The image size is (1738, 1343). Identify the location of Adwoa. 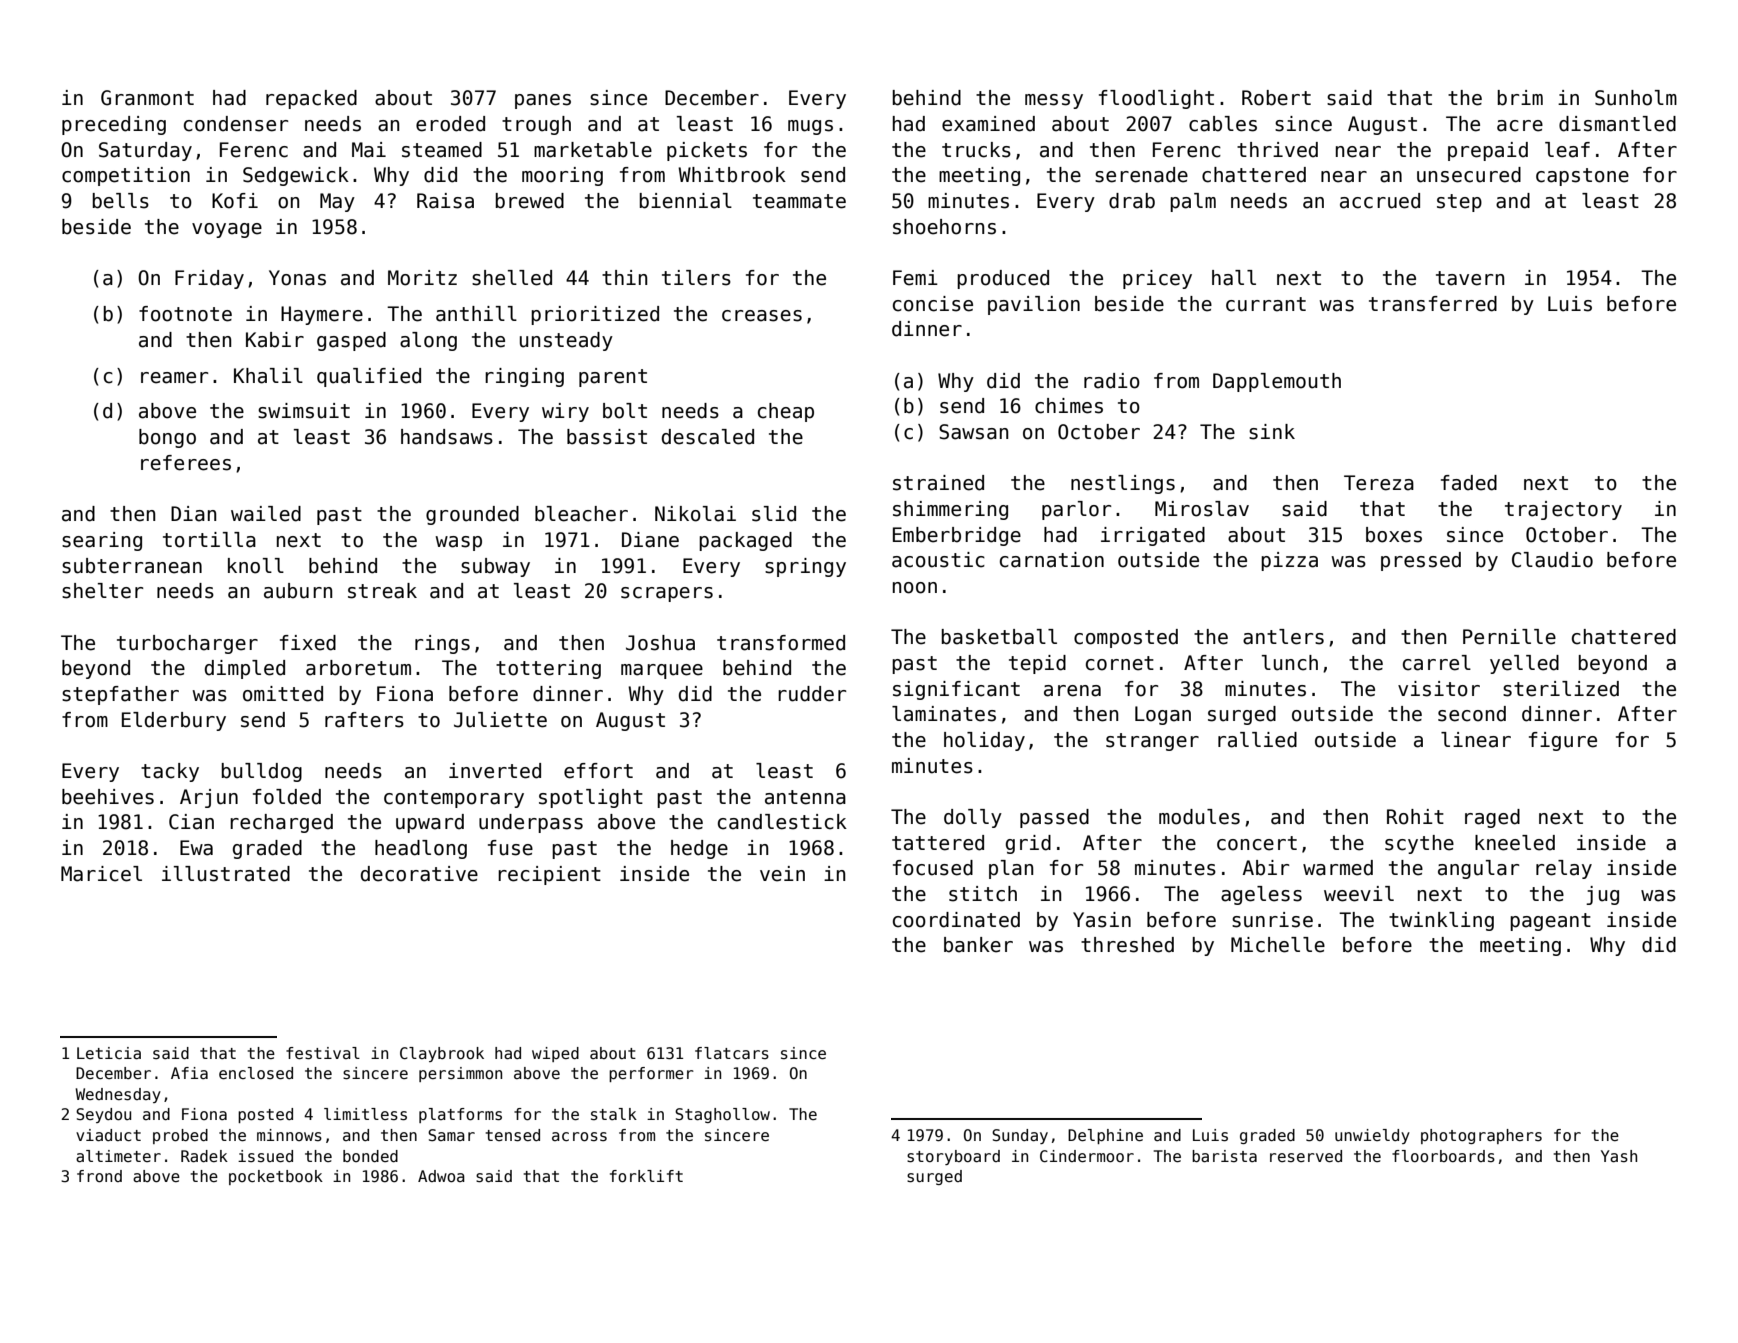
(441, 1176).
